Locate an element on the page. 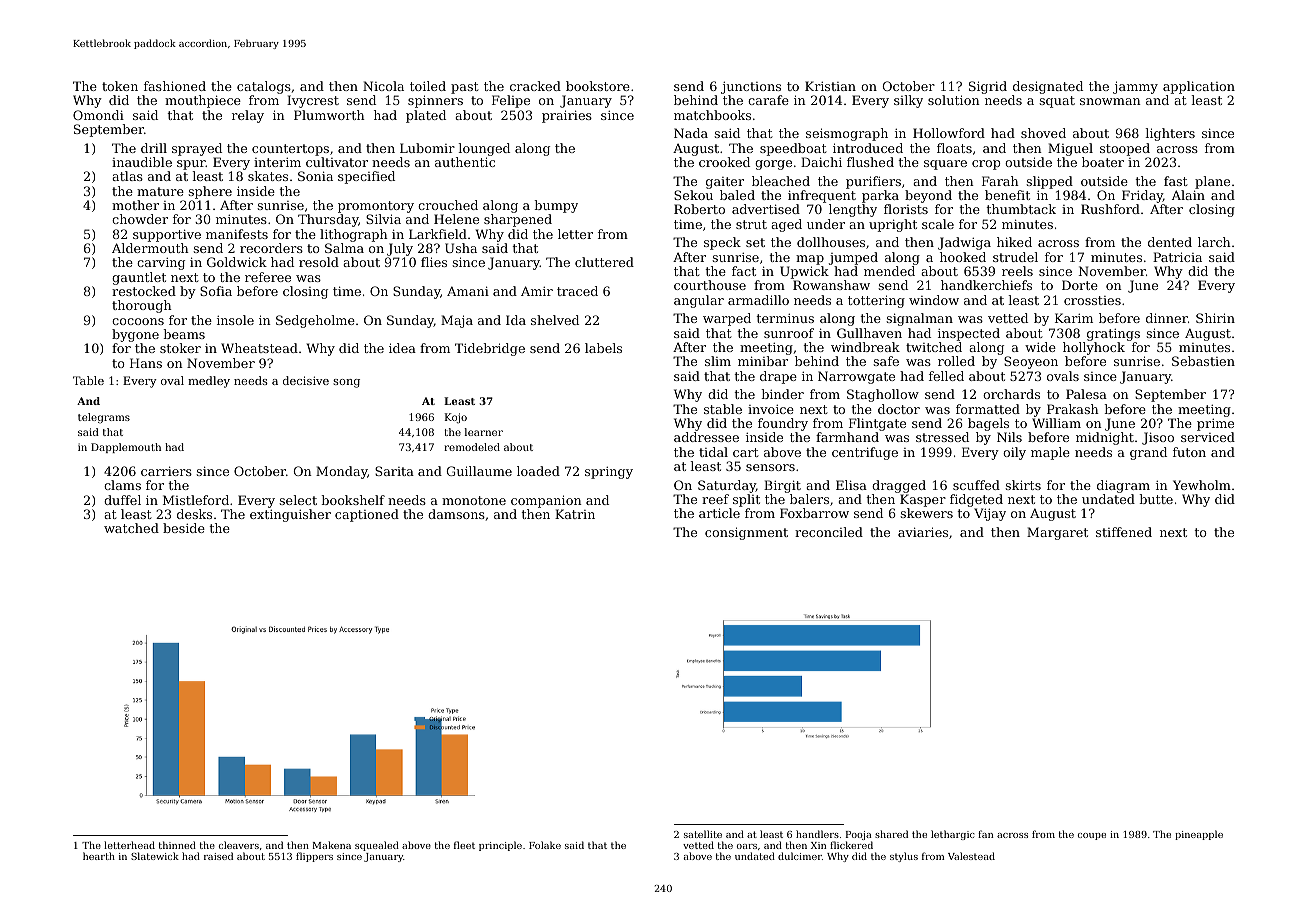  raised is located at coordinates (218, 856).
